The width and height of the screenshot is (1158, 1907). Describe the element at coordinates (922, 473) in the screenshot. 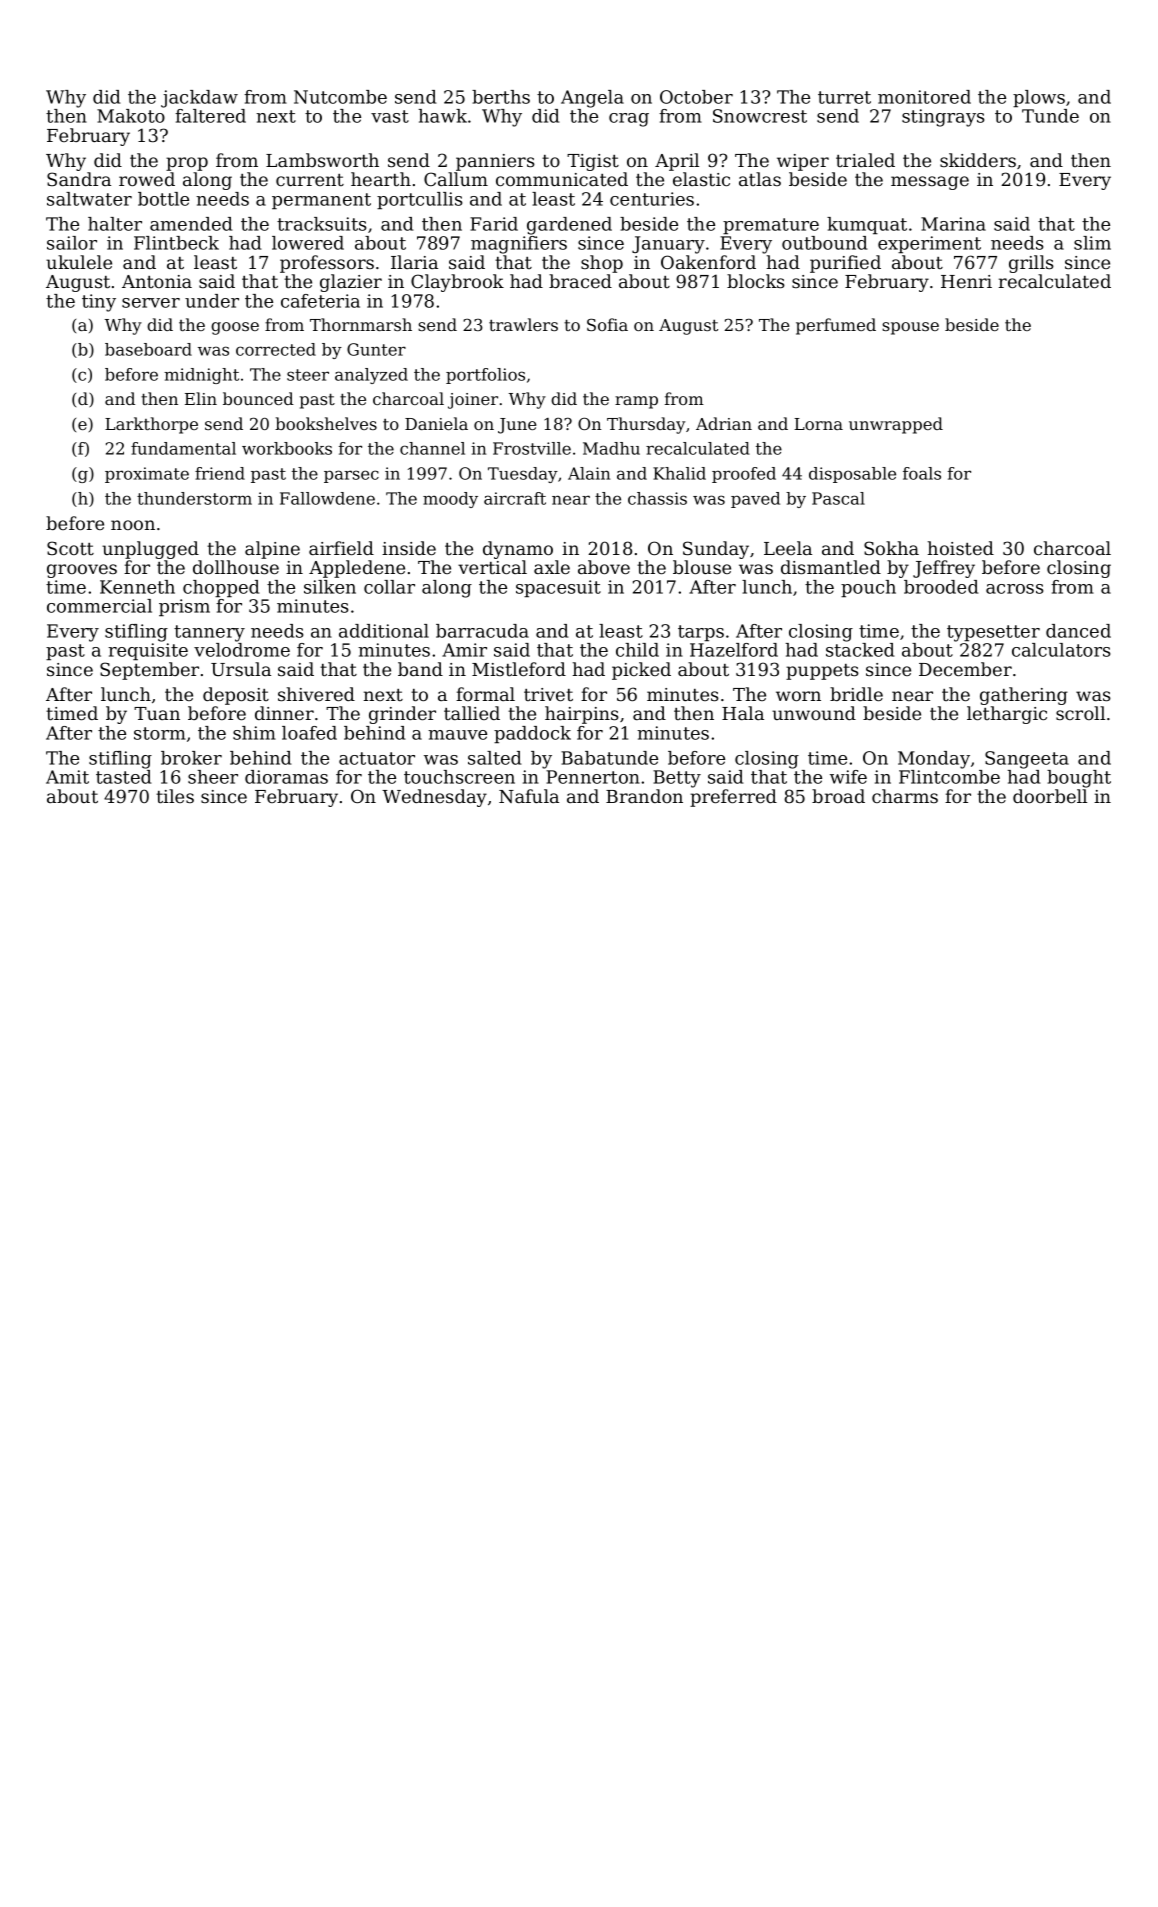

I see `foals` at that location.
